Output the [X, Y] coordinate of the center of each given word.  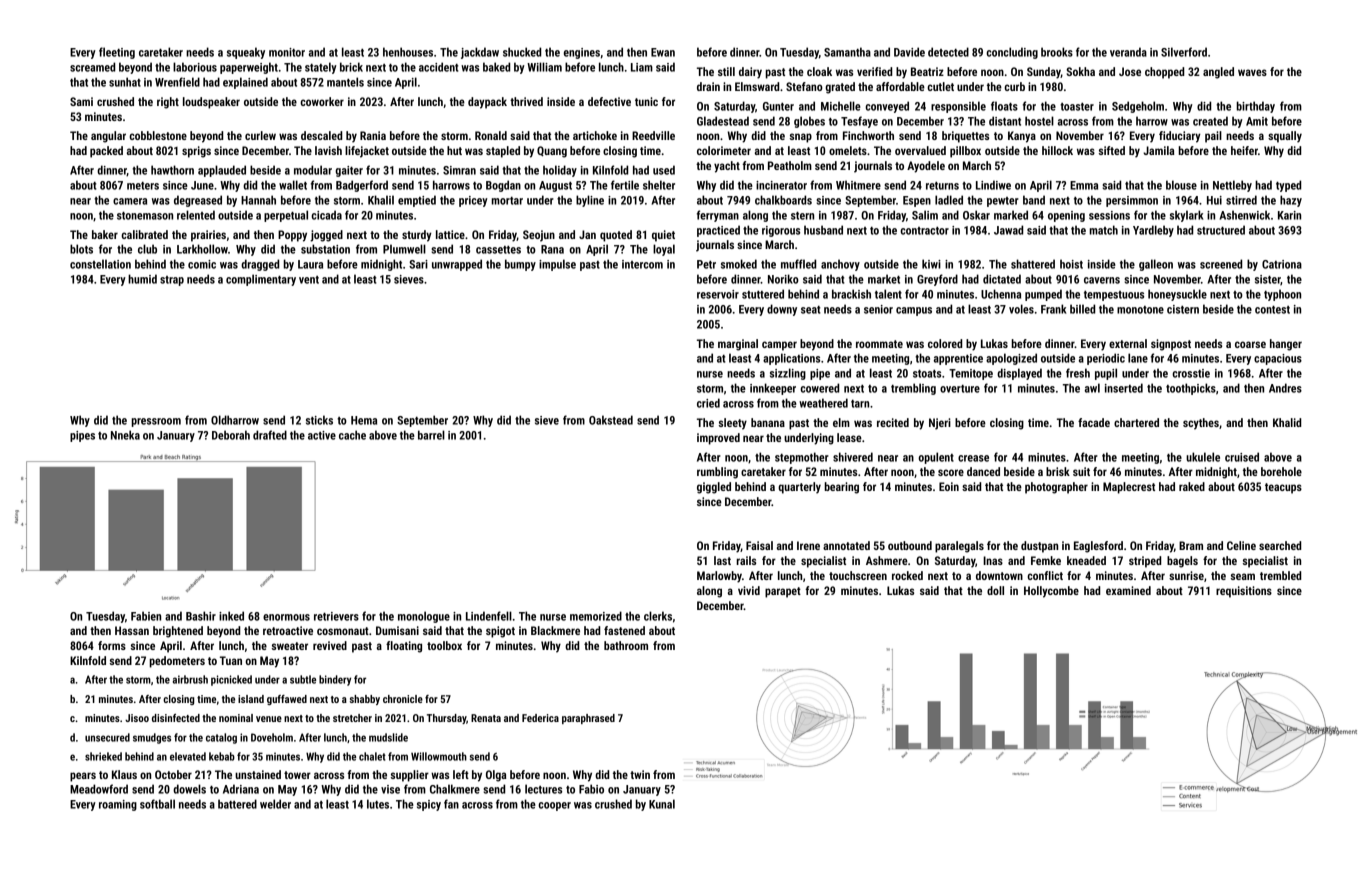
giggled [714, 488]
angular [108, 137]
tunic [646, 101]
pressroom [156, 422]
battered [237, 804]
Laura [310, 264]
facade [1094, 422]
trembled [1280, 575]
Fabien [146, 616]
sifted [1112, 150]
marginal [738, 345]
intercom [642, 264]
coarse [1250, 344]
